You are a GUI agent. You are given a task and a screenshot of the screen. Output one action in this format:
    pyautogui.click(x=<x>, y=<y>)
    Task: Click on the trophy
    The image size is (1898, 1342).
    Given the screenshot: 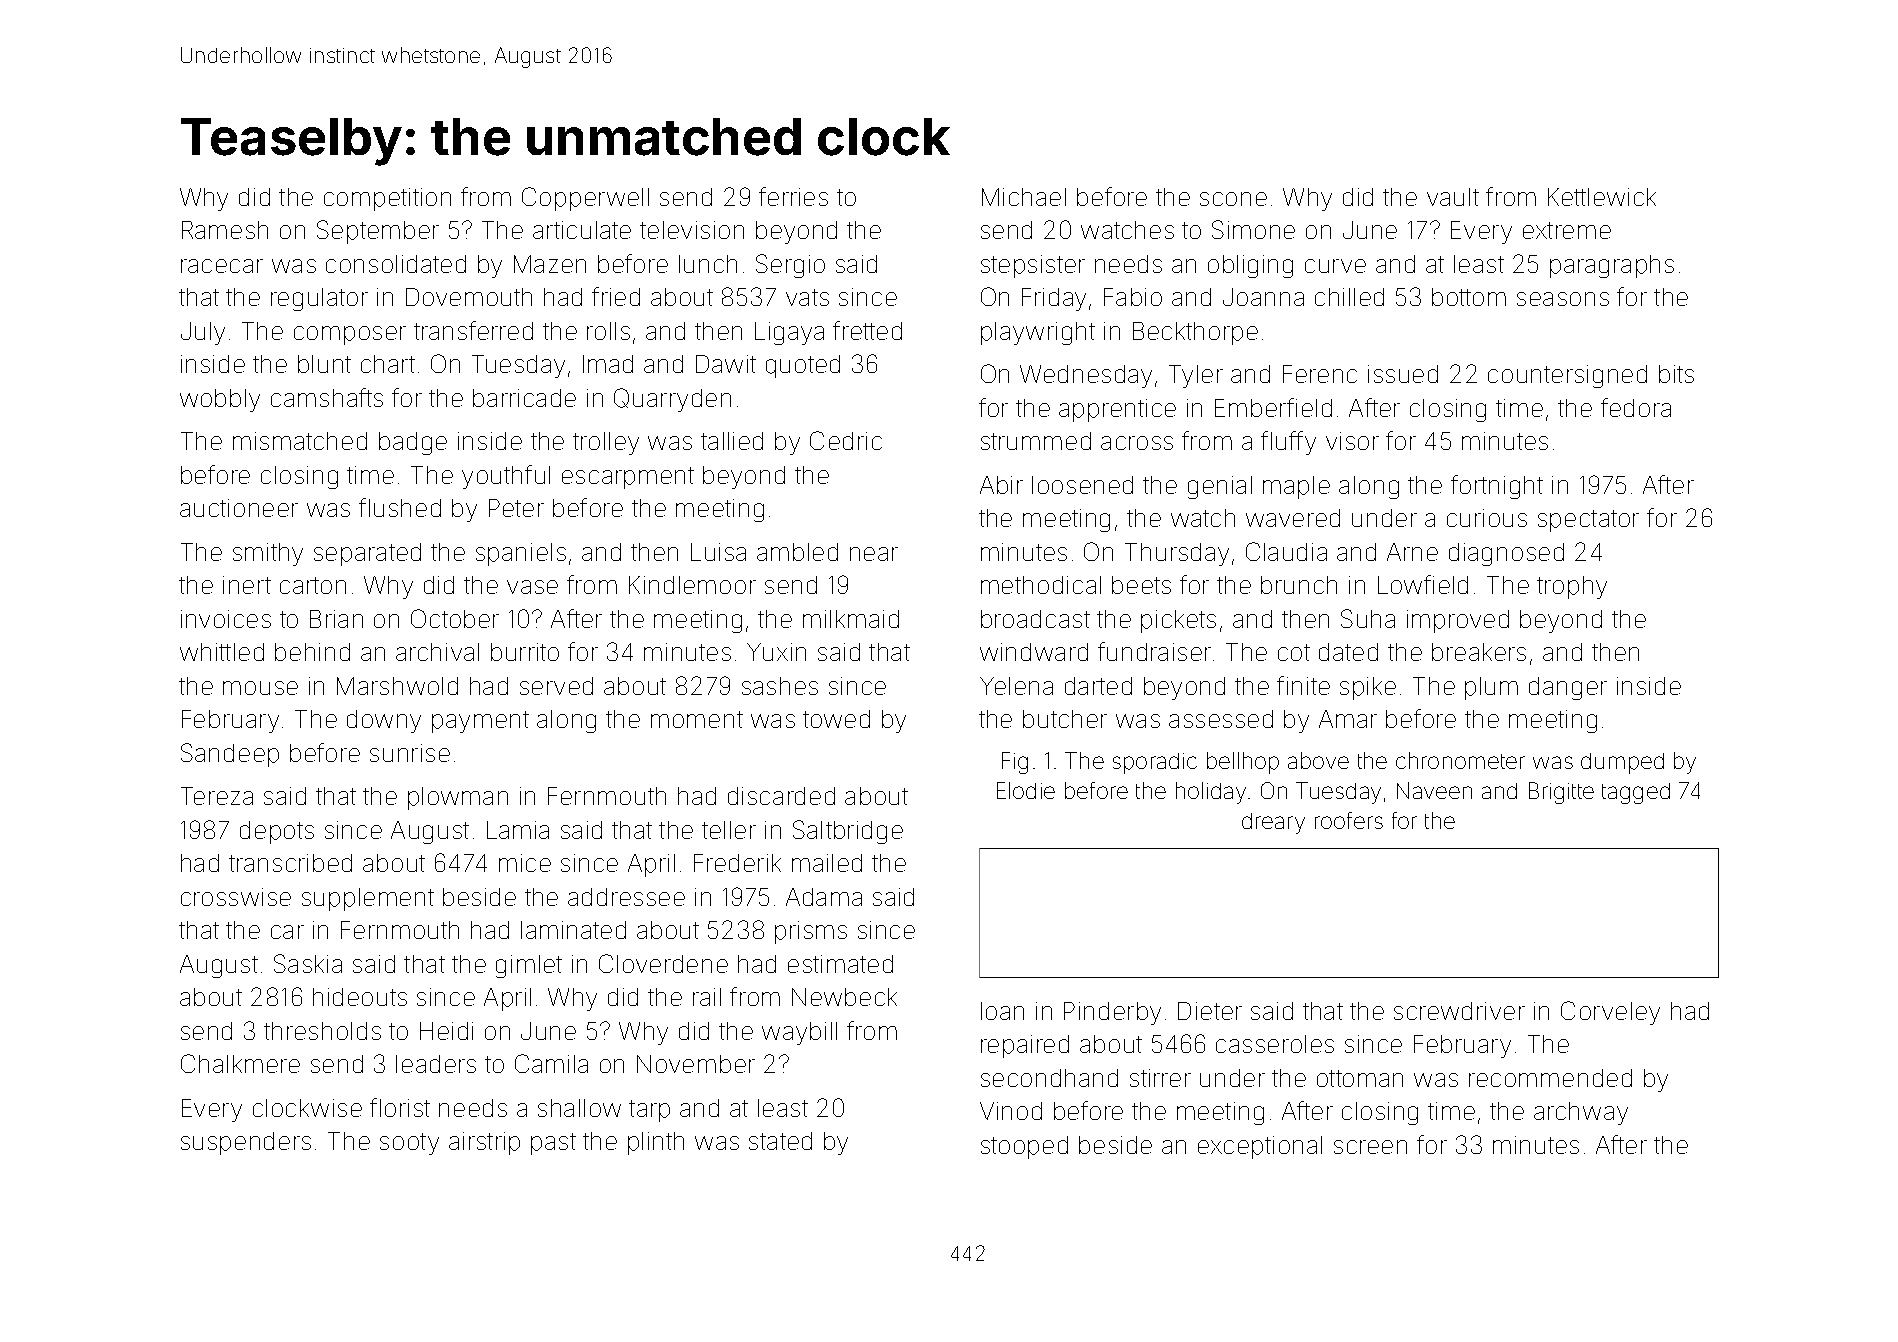 What is the action you would take?
    pyautogui.click(x=1572, y=587)
